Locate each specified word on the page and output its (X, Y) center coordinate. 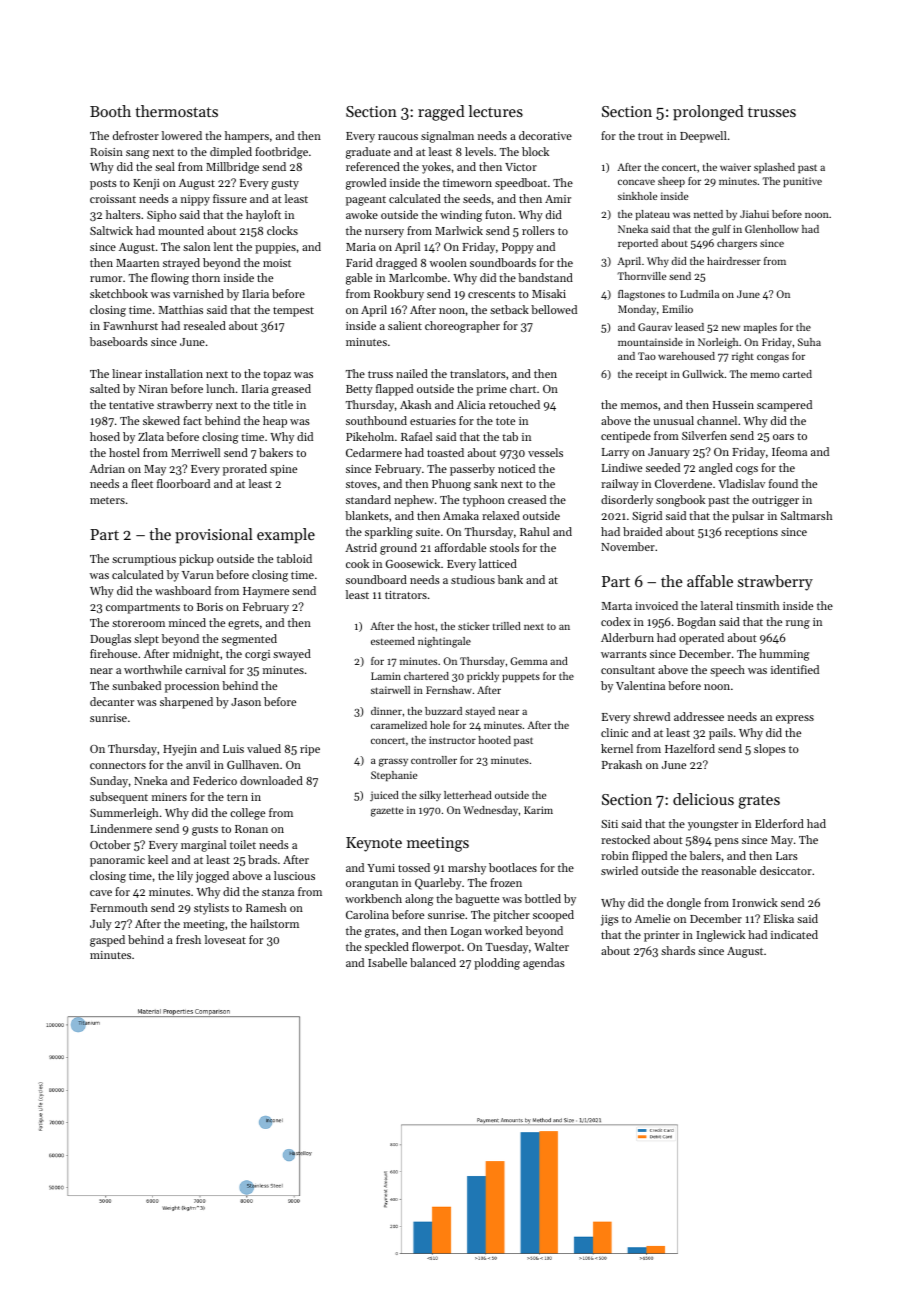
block (535, 151)
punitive (802, 182)
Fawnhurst (130, 325)
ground (398, 549)
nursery (384, 233)
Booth (110, 111)
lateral (717, 605)
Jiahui (754, 214)
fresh (188, 939)
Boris (210, 607)
